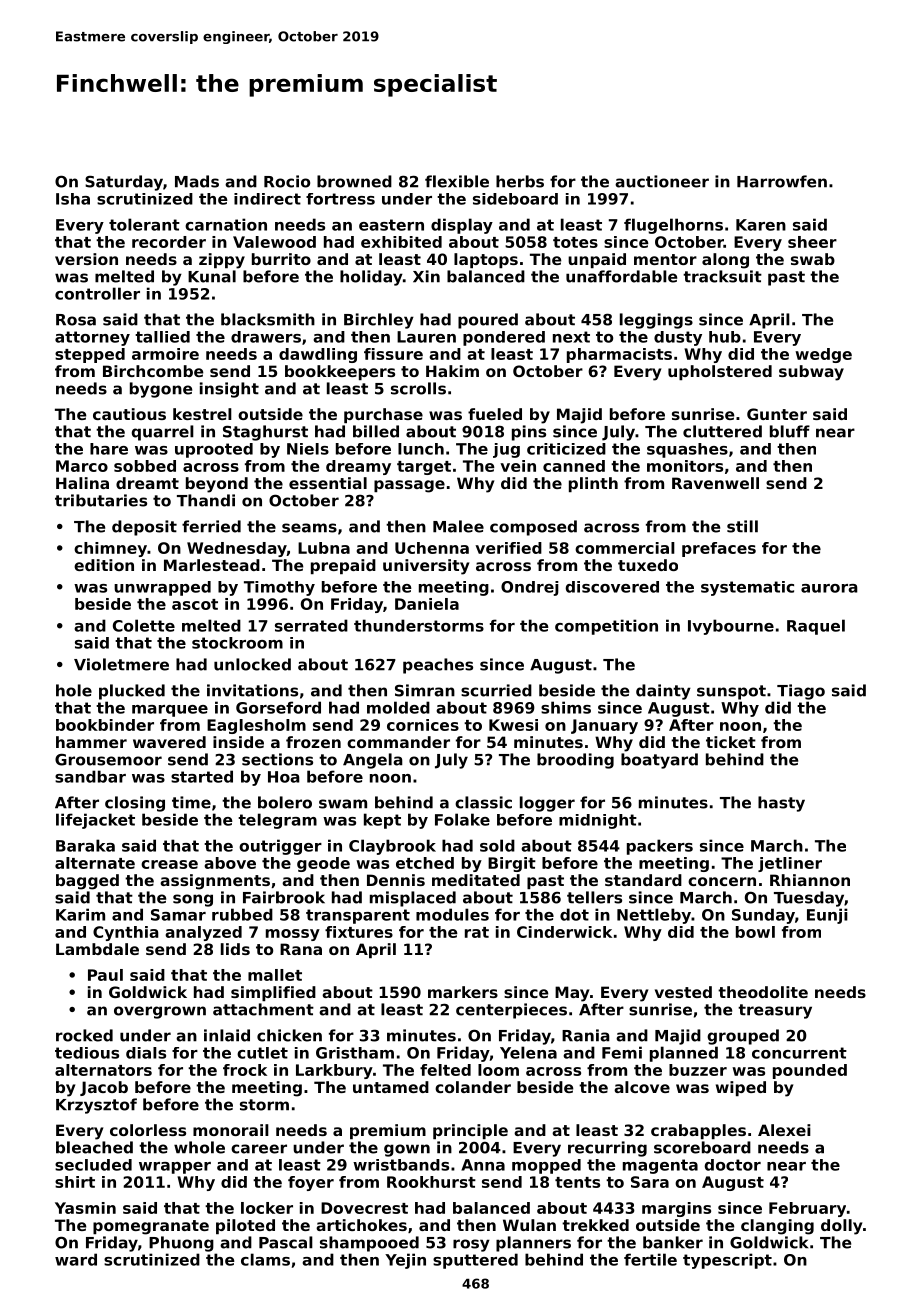  What do you see at coordinates (252, 690) in the screenshot?
I see `invitations` at bounding box center [252, 690].
